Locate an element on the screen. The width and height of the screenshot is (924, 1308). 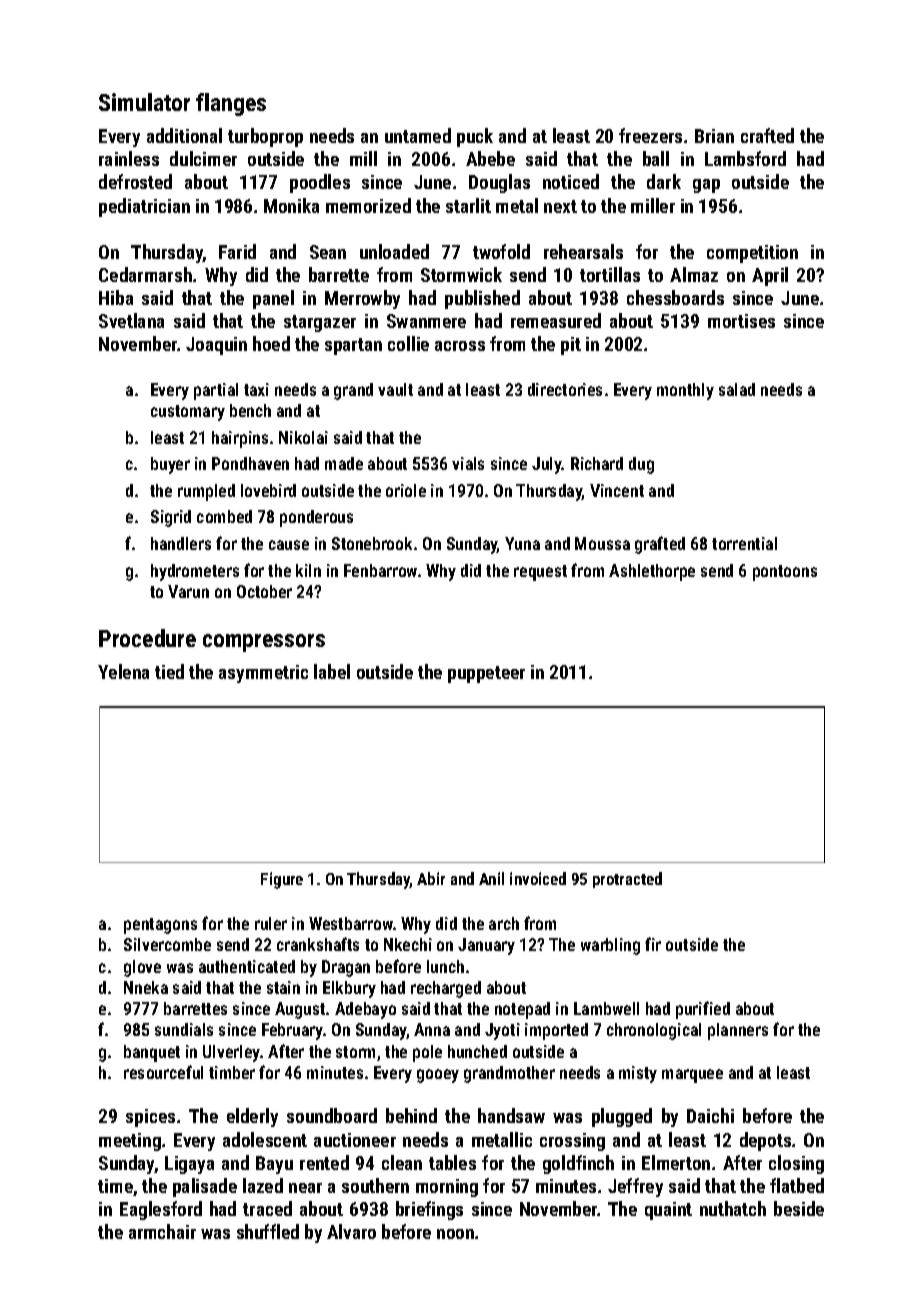
armchair is located at coordinates (162, 1231).
